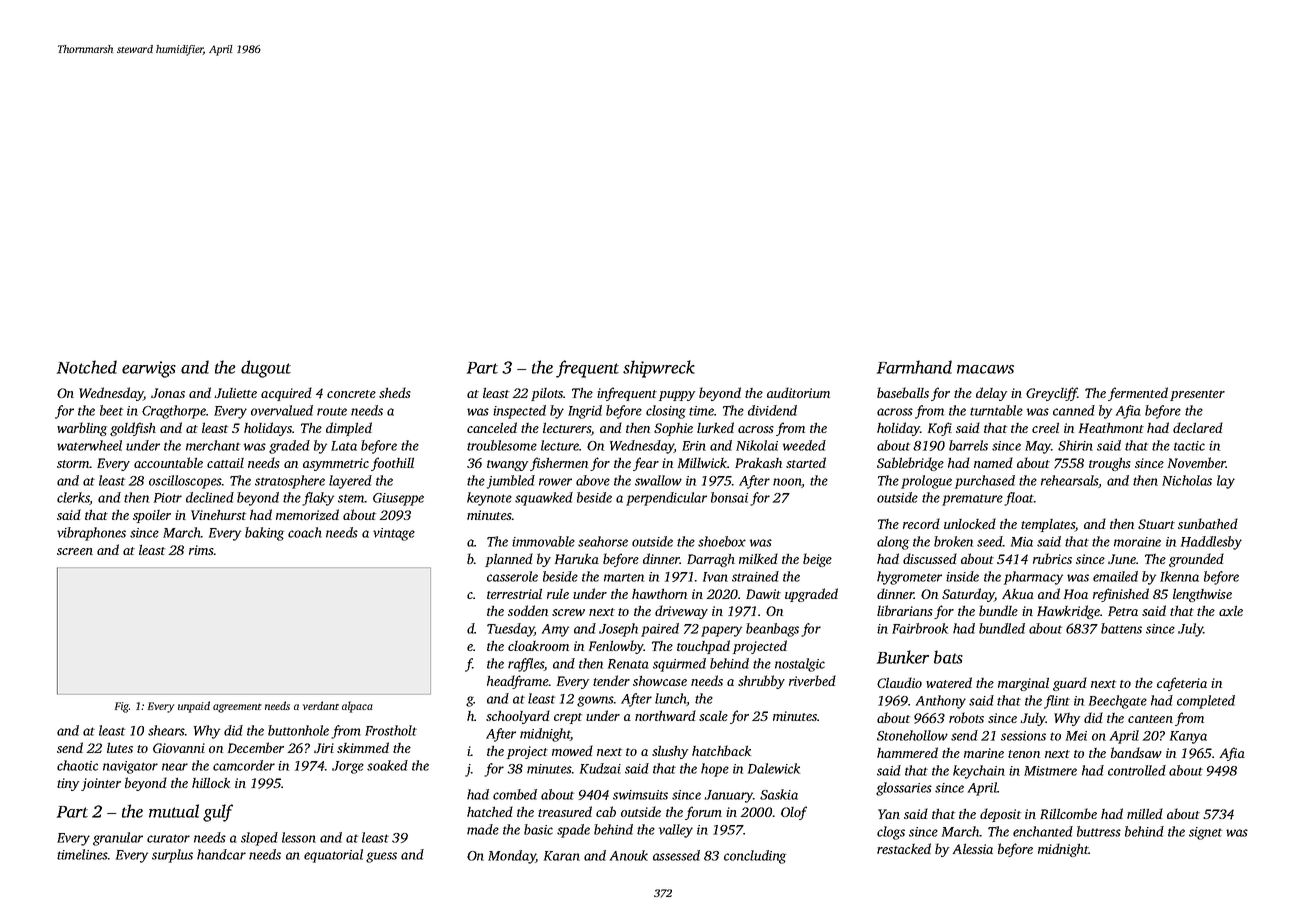  Describe the element at coordinates (172, 856) in the image. I see `surplus` at that location.
